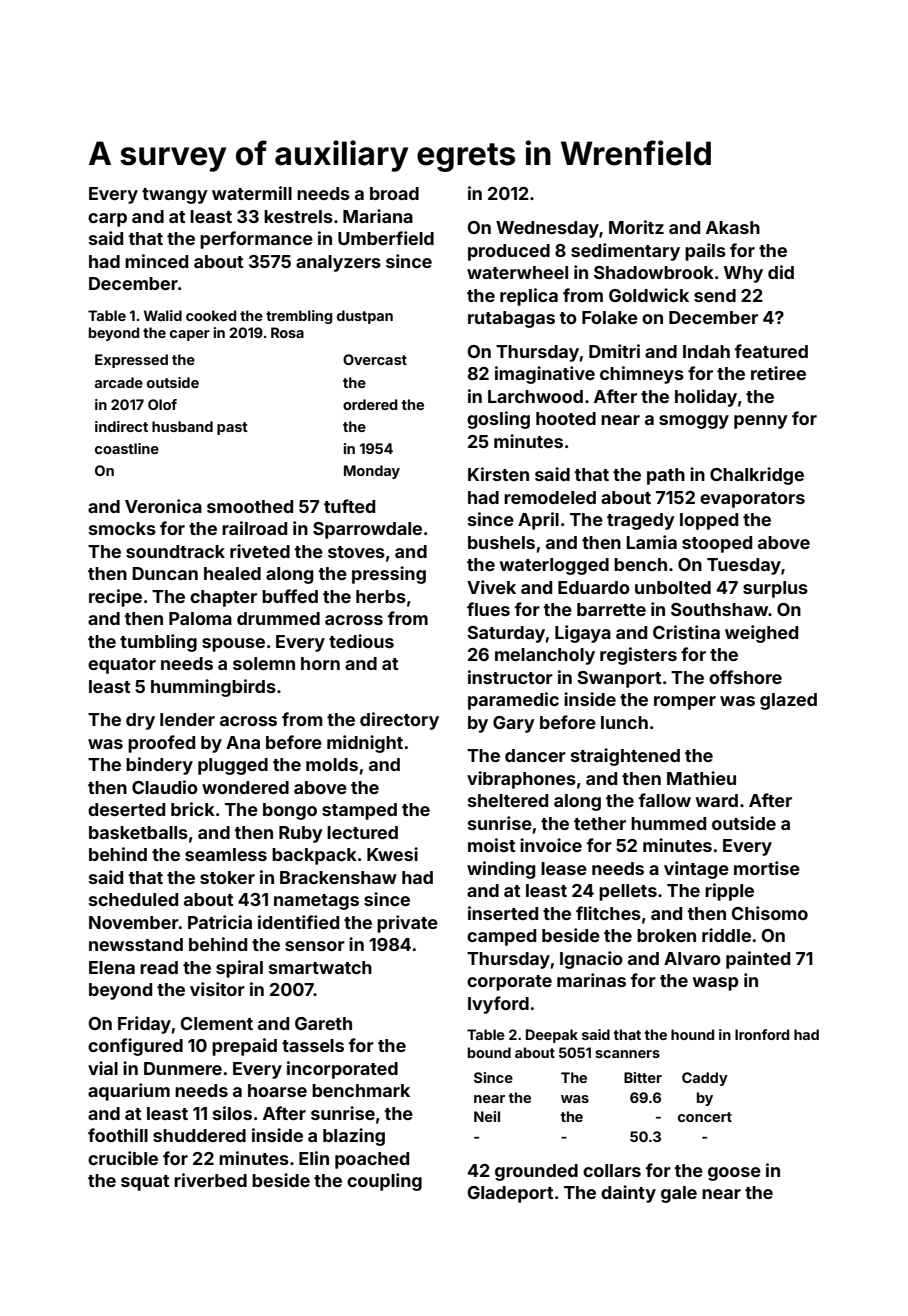 The height and width of the screenshot is (1316, 908). What do you see at coordinates (399, 721) in the screenshot?
I see `directory` at bounding box center [399, 721].
